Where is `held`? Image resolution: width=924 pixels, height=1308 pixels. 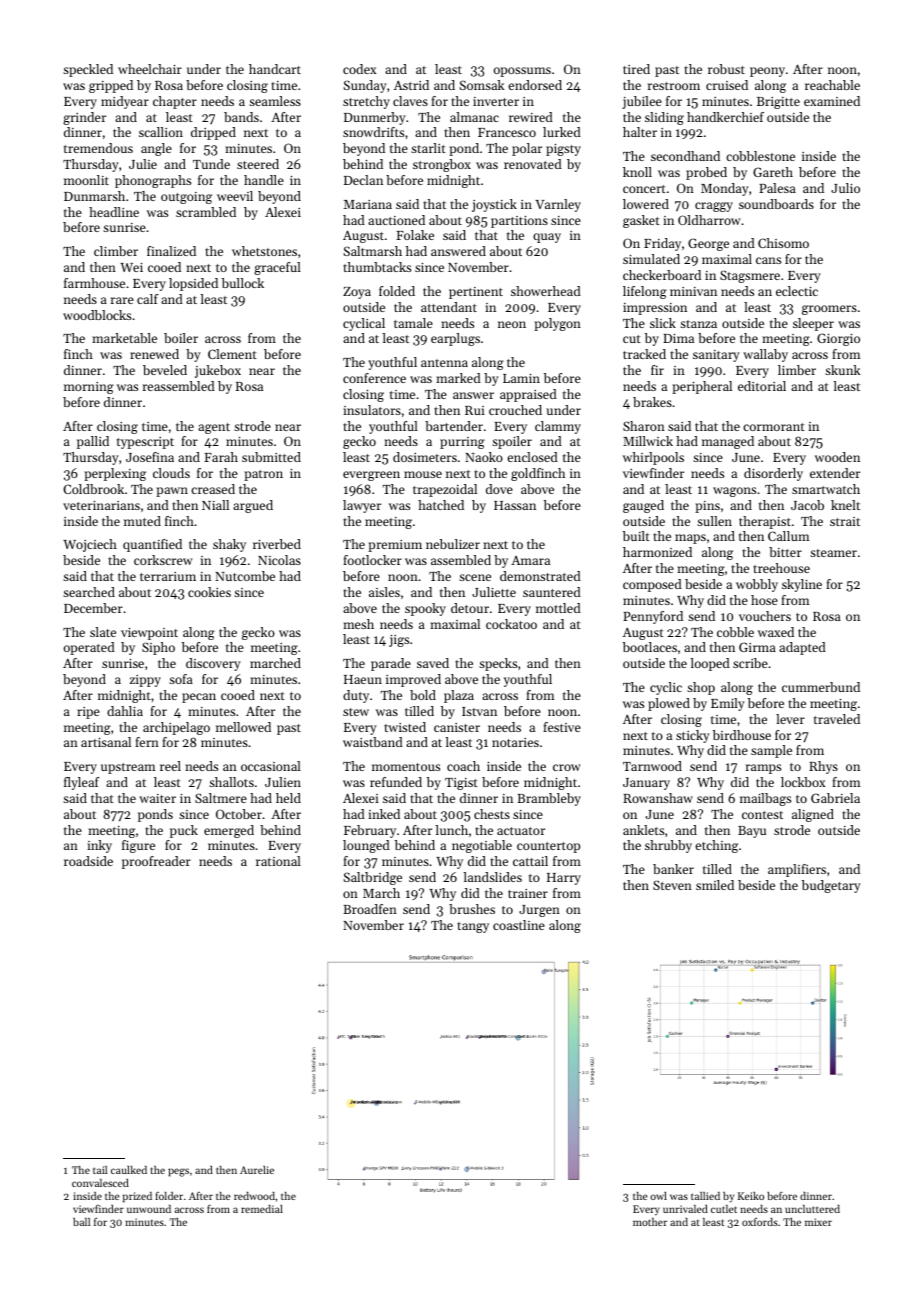 held is located at coordinates (288, 798).
